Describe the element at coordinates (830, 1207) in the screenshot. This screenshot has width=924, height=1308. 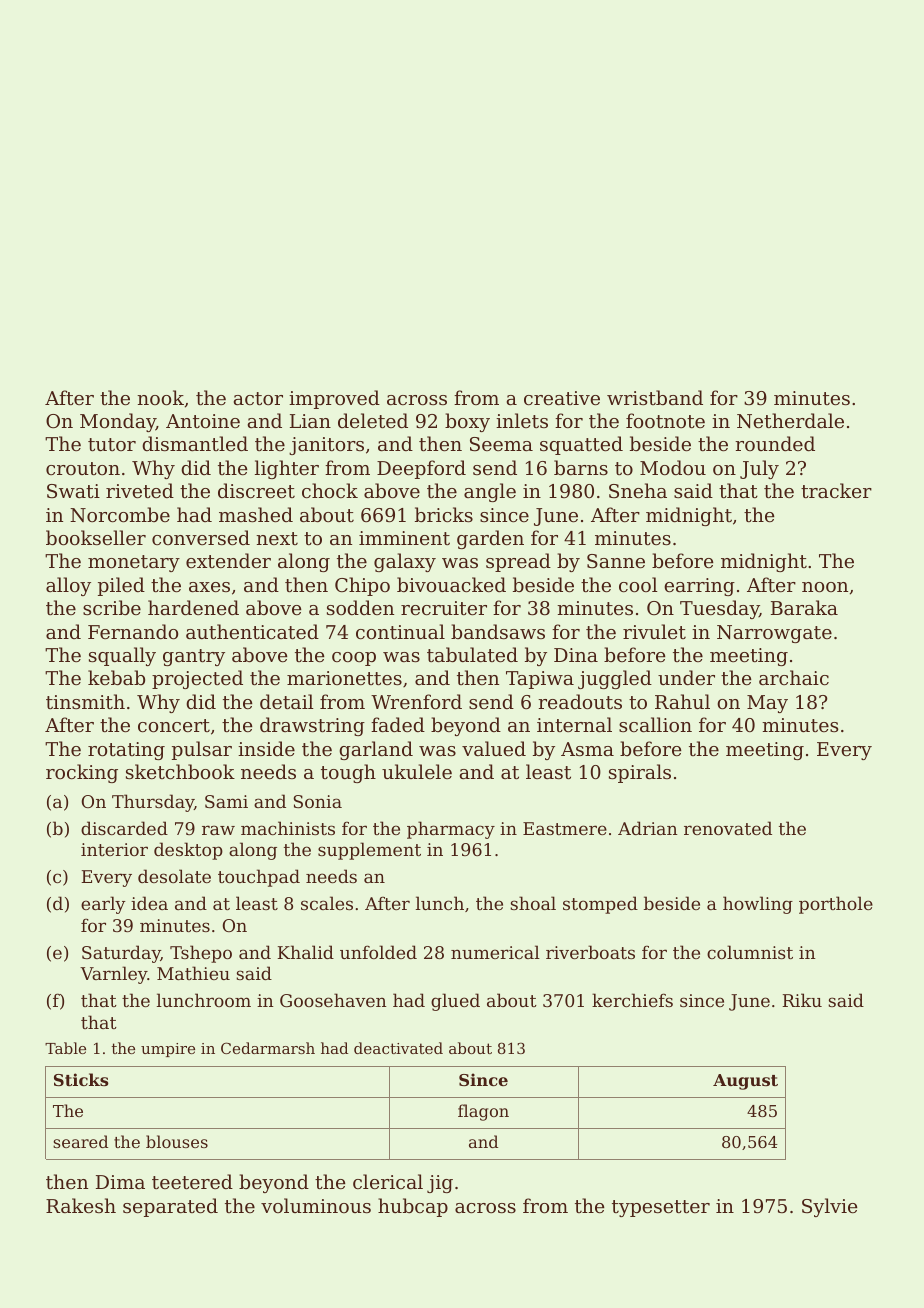
I see `Sylvie` at that location.
